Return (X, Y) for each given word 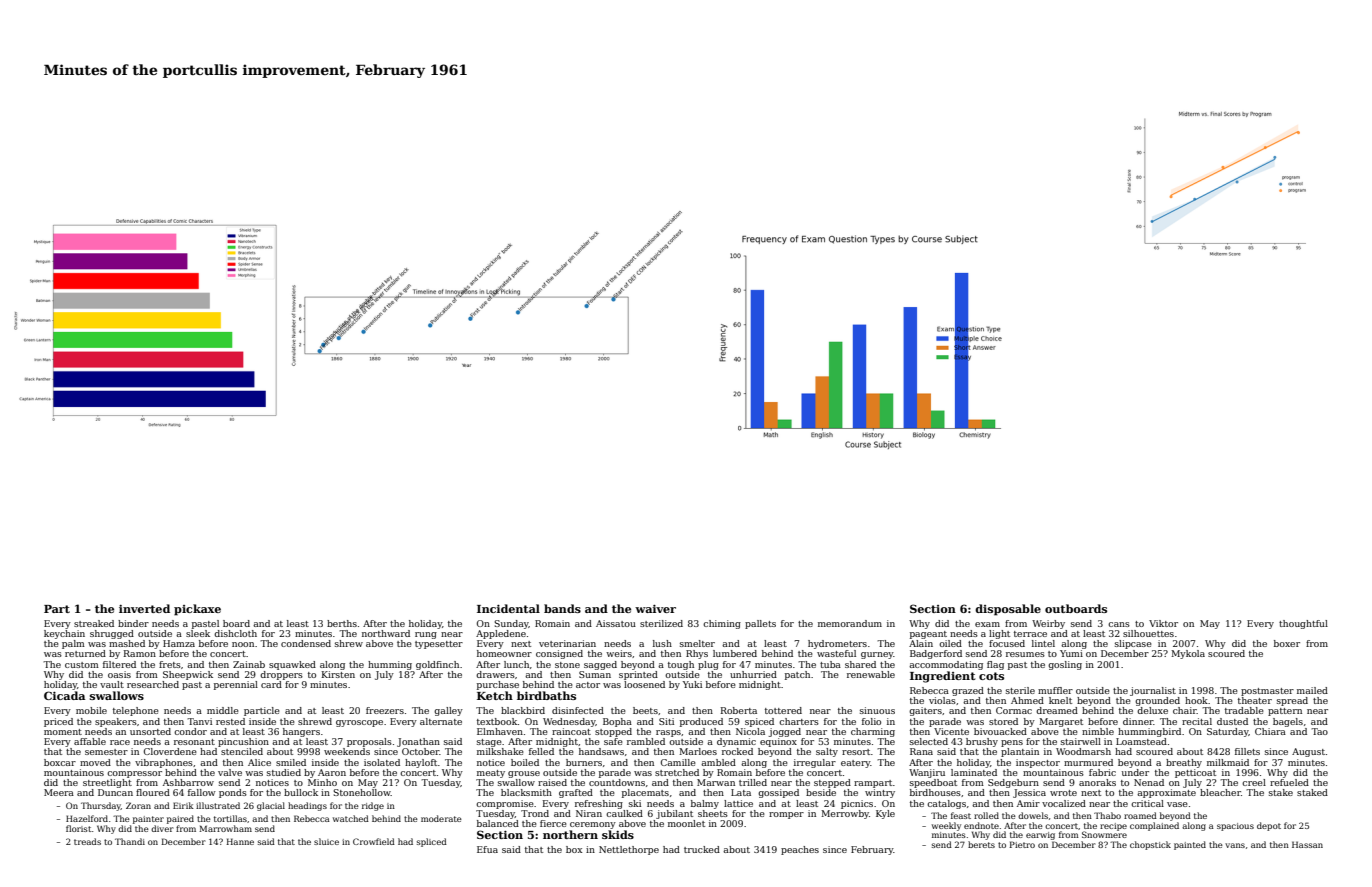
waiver (655, 609)
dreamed (1057, 710)
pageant (928, 635)
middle (223, 710)
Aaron (332, 772)
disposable (1008, 610)
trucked (702, 849)
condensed (306, 643)
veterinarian (567, 643)
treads (87, 841)
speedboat (933, 783)
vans (1235, 845)
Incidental (508, 608)
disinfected (578, 710)
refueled (1289, 782)
